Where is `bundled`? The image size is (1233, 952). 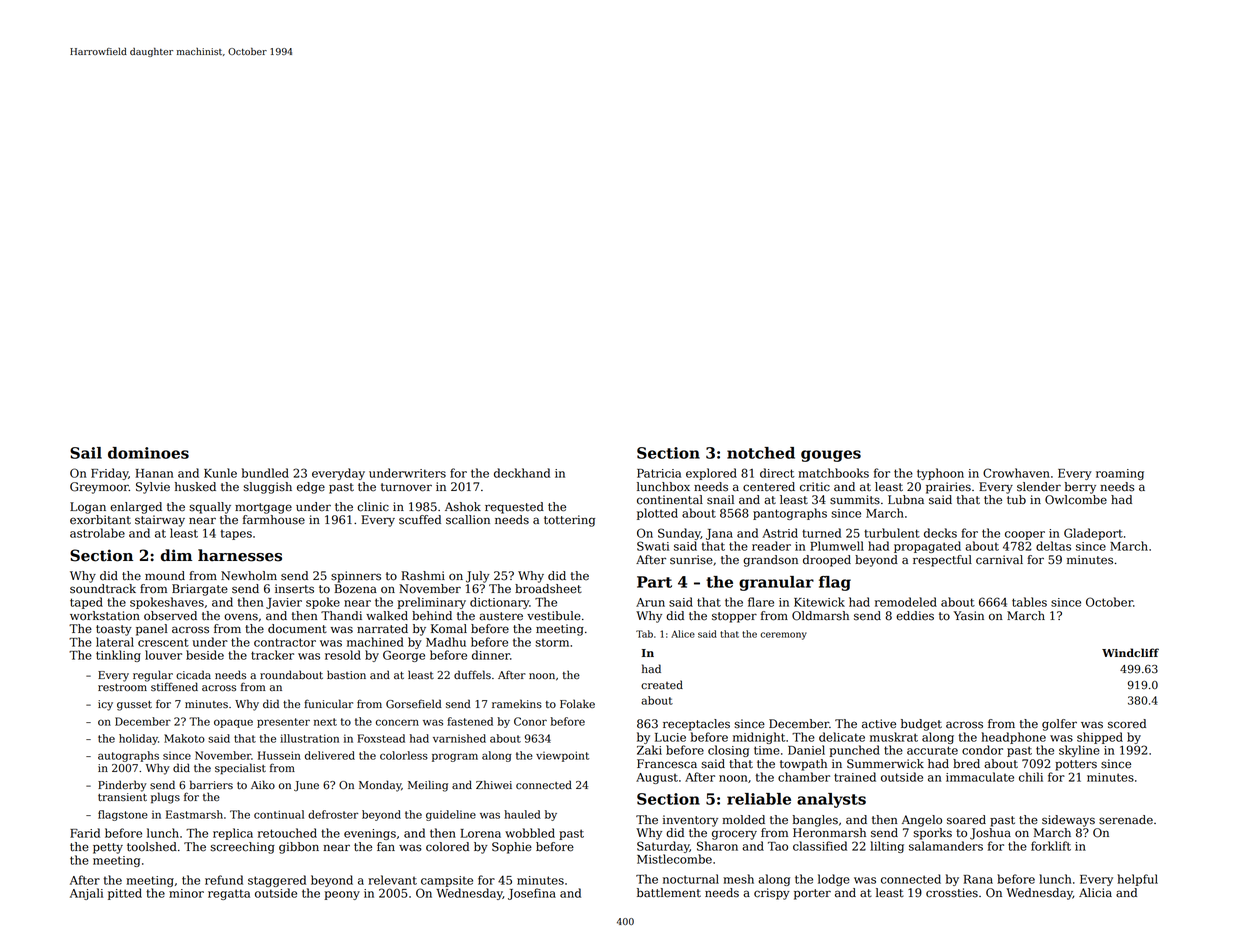
bundled is located at coordinates (265, 473).
